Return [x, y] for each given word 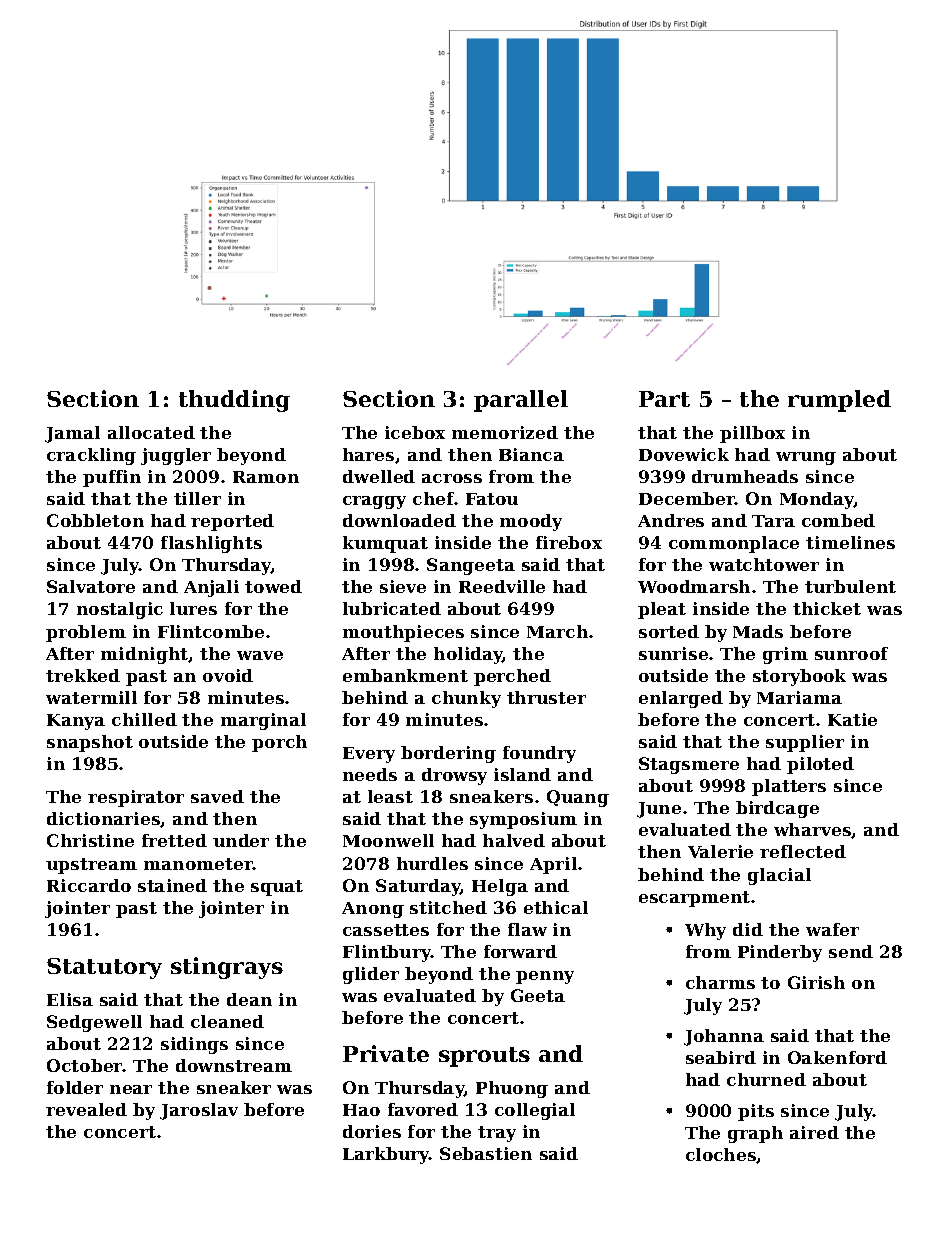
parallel [521, 401]
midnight [144, 655]
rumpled [839, 401]
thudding [234, 401]
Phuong [512, 1089]
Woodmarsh [694, 586]
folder [75, 1087]
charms [720, 982]
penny [545, 977]
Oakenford [837, 1057]
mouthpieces [403, 633]
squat [277, 888]
